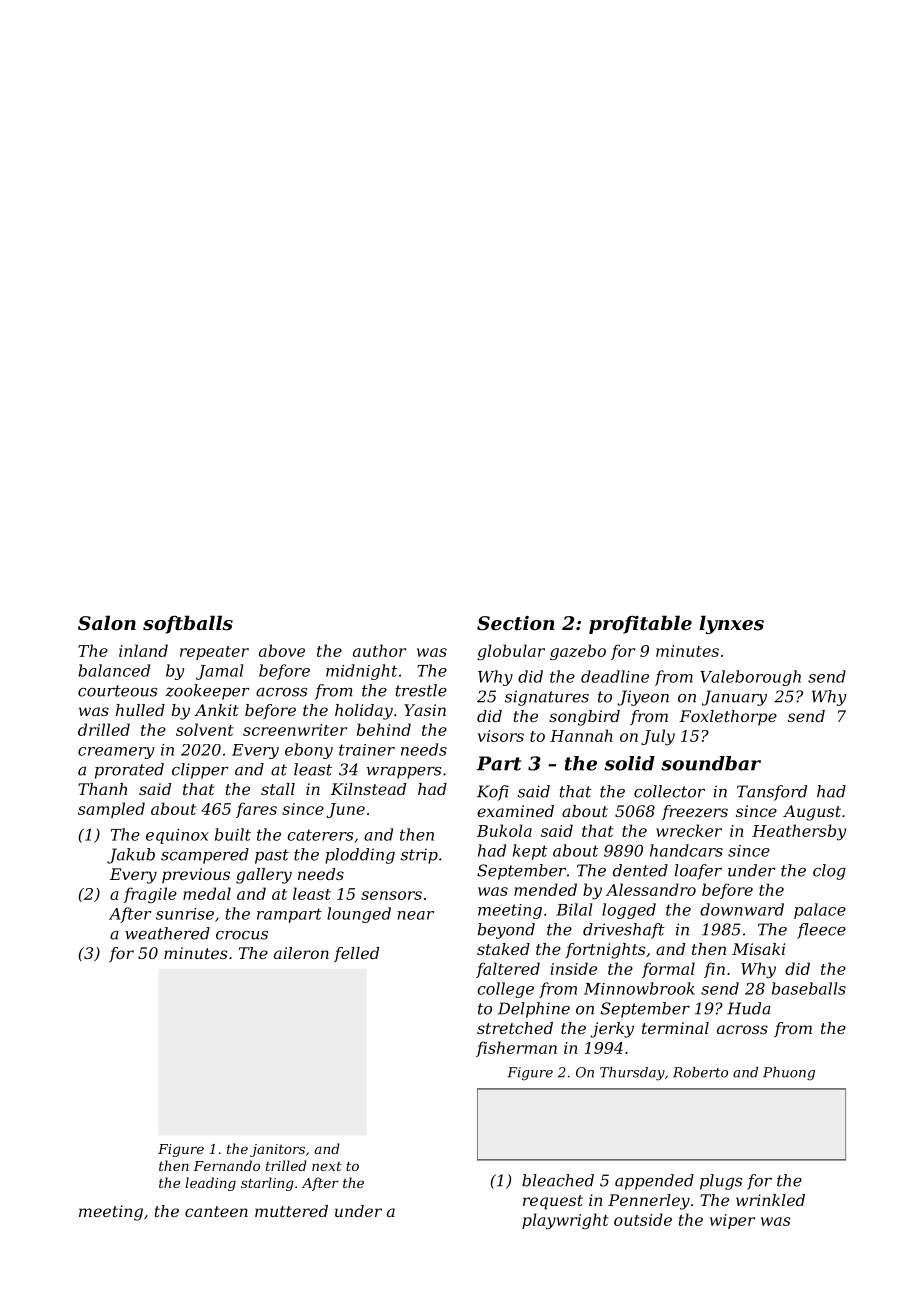 The width and height of the image is (924, 1308). What do you see at coordinates (789, 1074) in the image?
I see `Phuong` at bounding box center [789, 1074].
